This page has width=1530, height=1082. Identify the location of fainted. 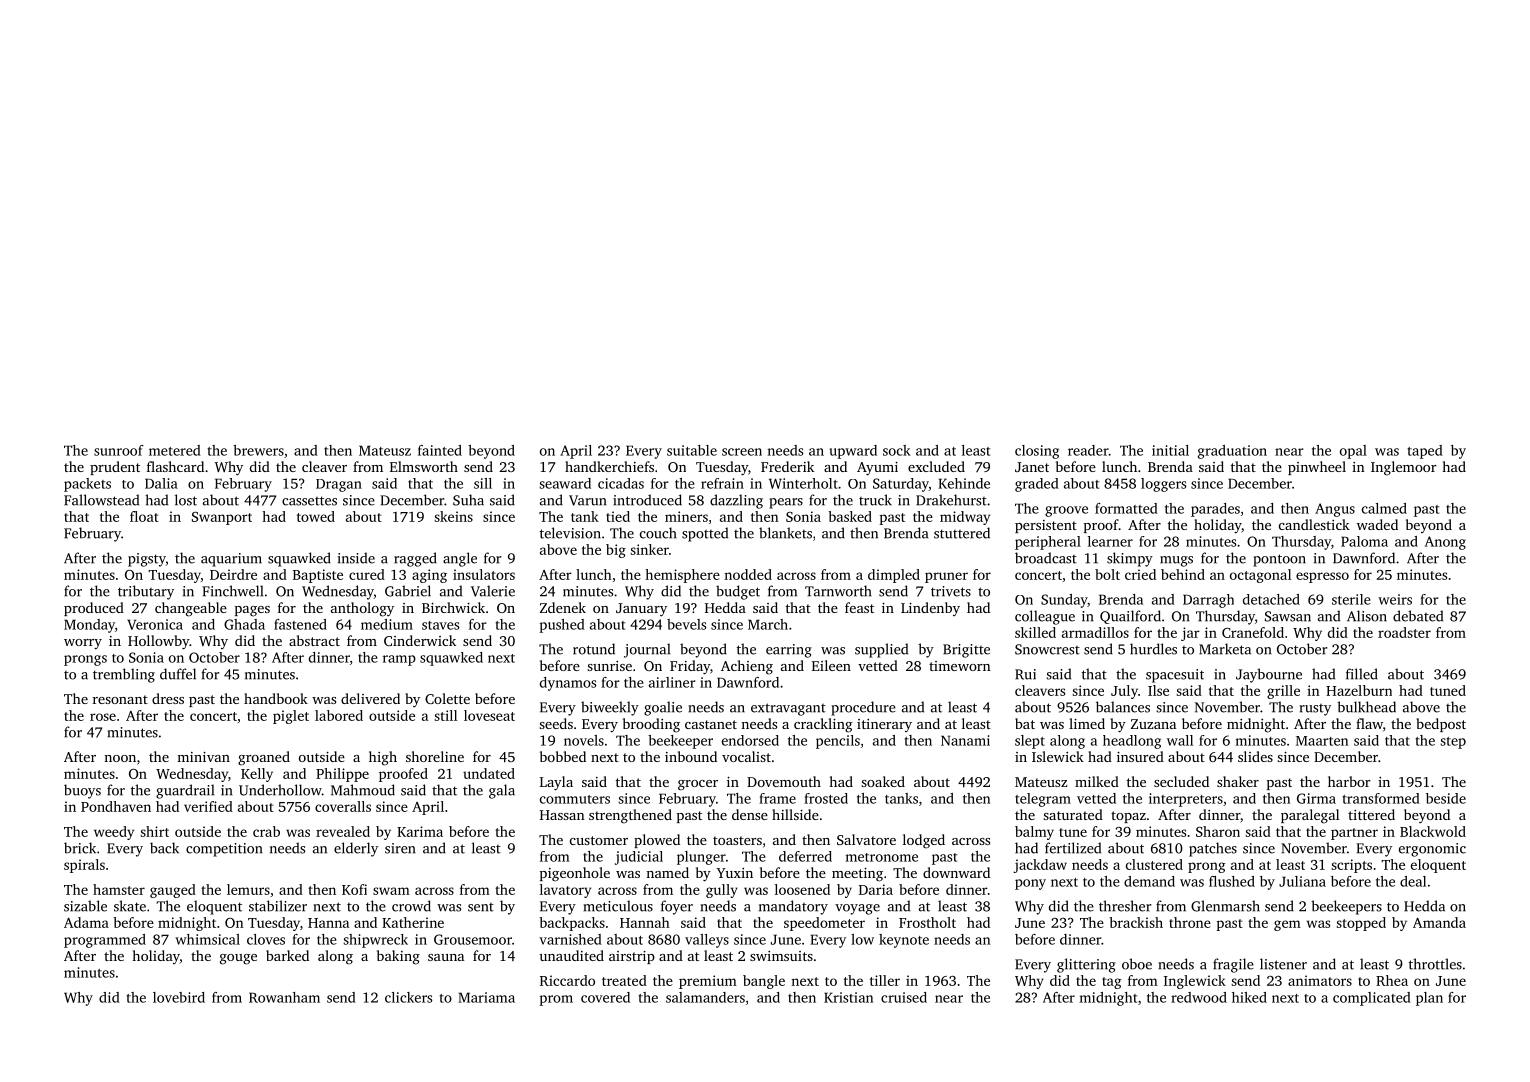
(440, 450).
